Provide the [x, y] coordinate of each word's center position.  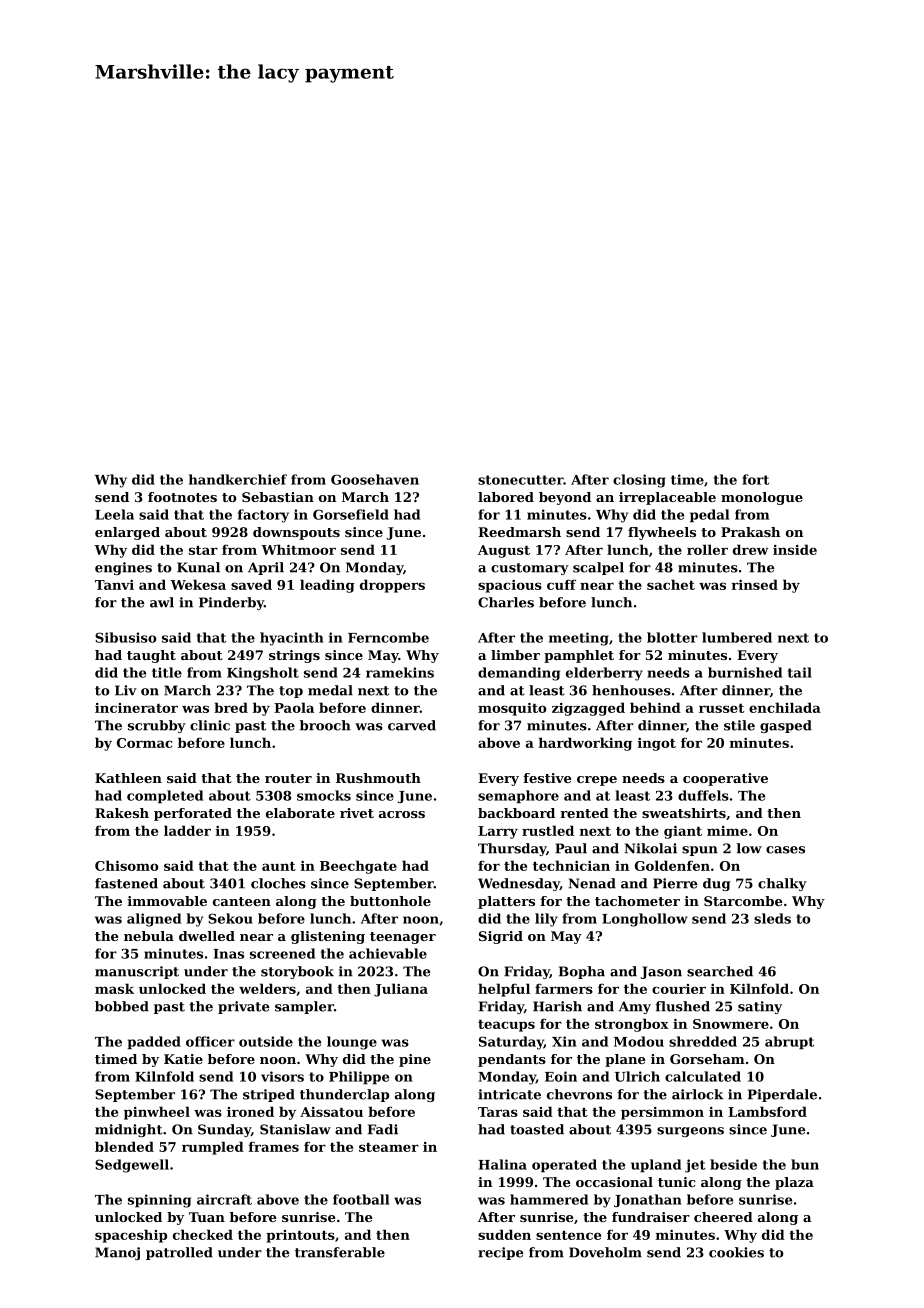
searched [720, 971]
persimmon [662, 1113]
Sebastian [278, 497]
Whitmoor [298, 549]
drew [751, 549]
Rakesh [122, 813]
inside [795, 549]
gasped [786, 726]
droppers [392, 586]
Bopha [582, 972]
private [243, 1007]
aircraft [224, 1199]
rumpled [213, 1148]
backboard [516, 813]
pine [415, 1060]
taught [151, 656]
